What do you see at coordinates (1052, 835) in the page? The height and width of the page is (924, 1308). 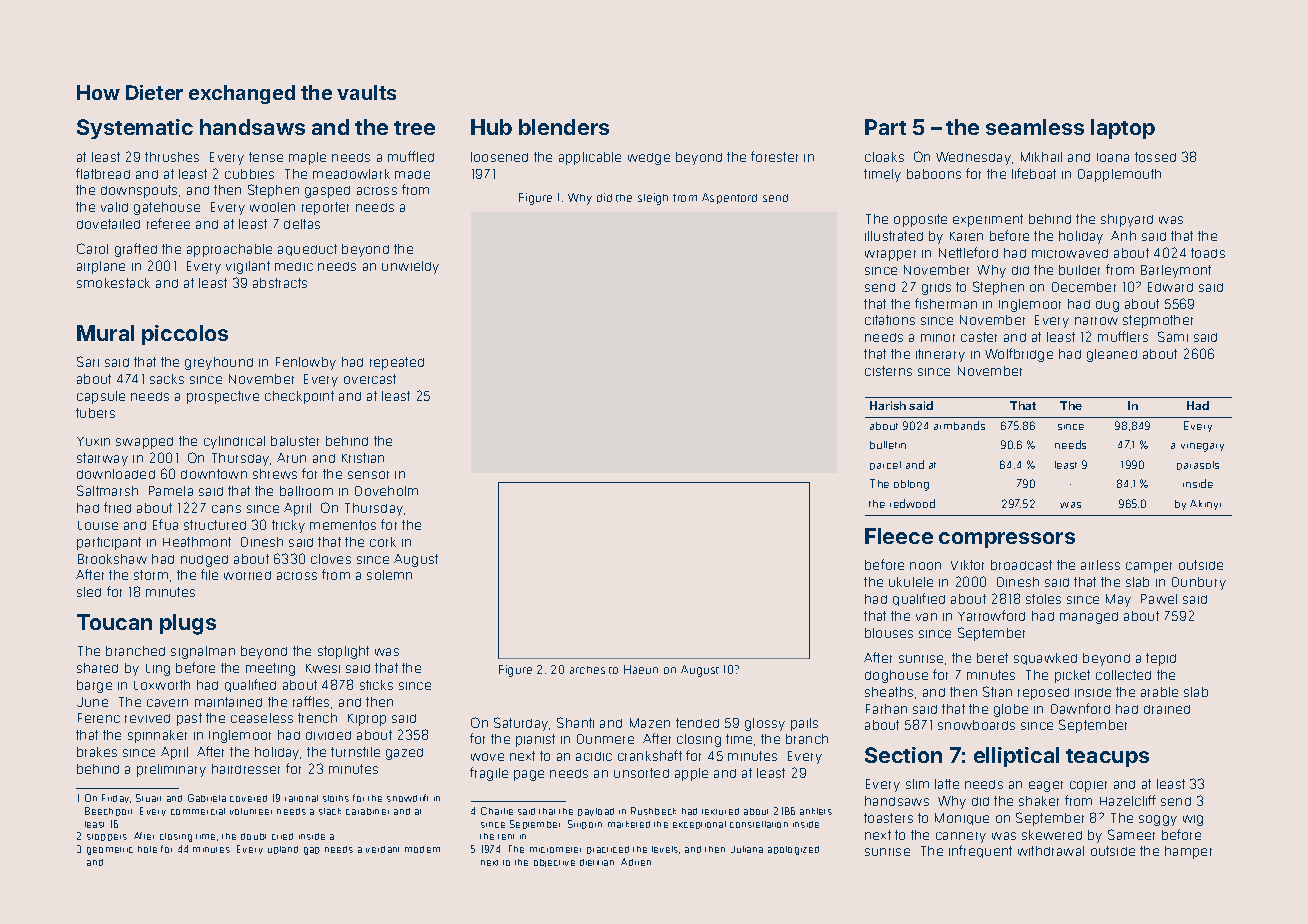 I see `skewered` at bounding box center [1052, 835].
